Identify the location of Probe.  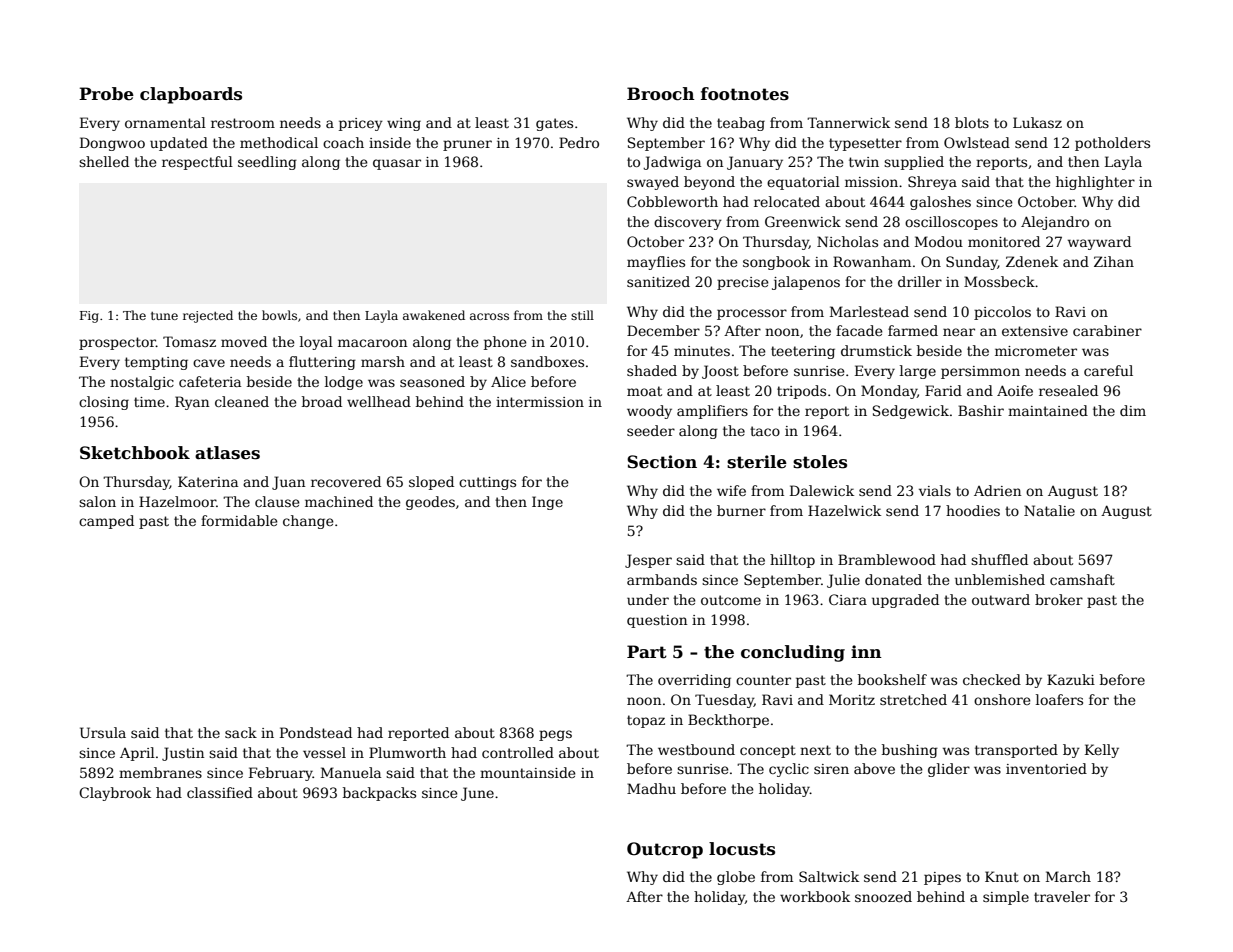
(106, 94).
